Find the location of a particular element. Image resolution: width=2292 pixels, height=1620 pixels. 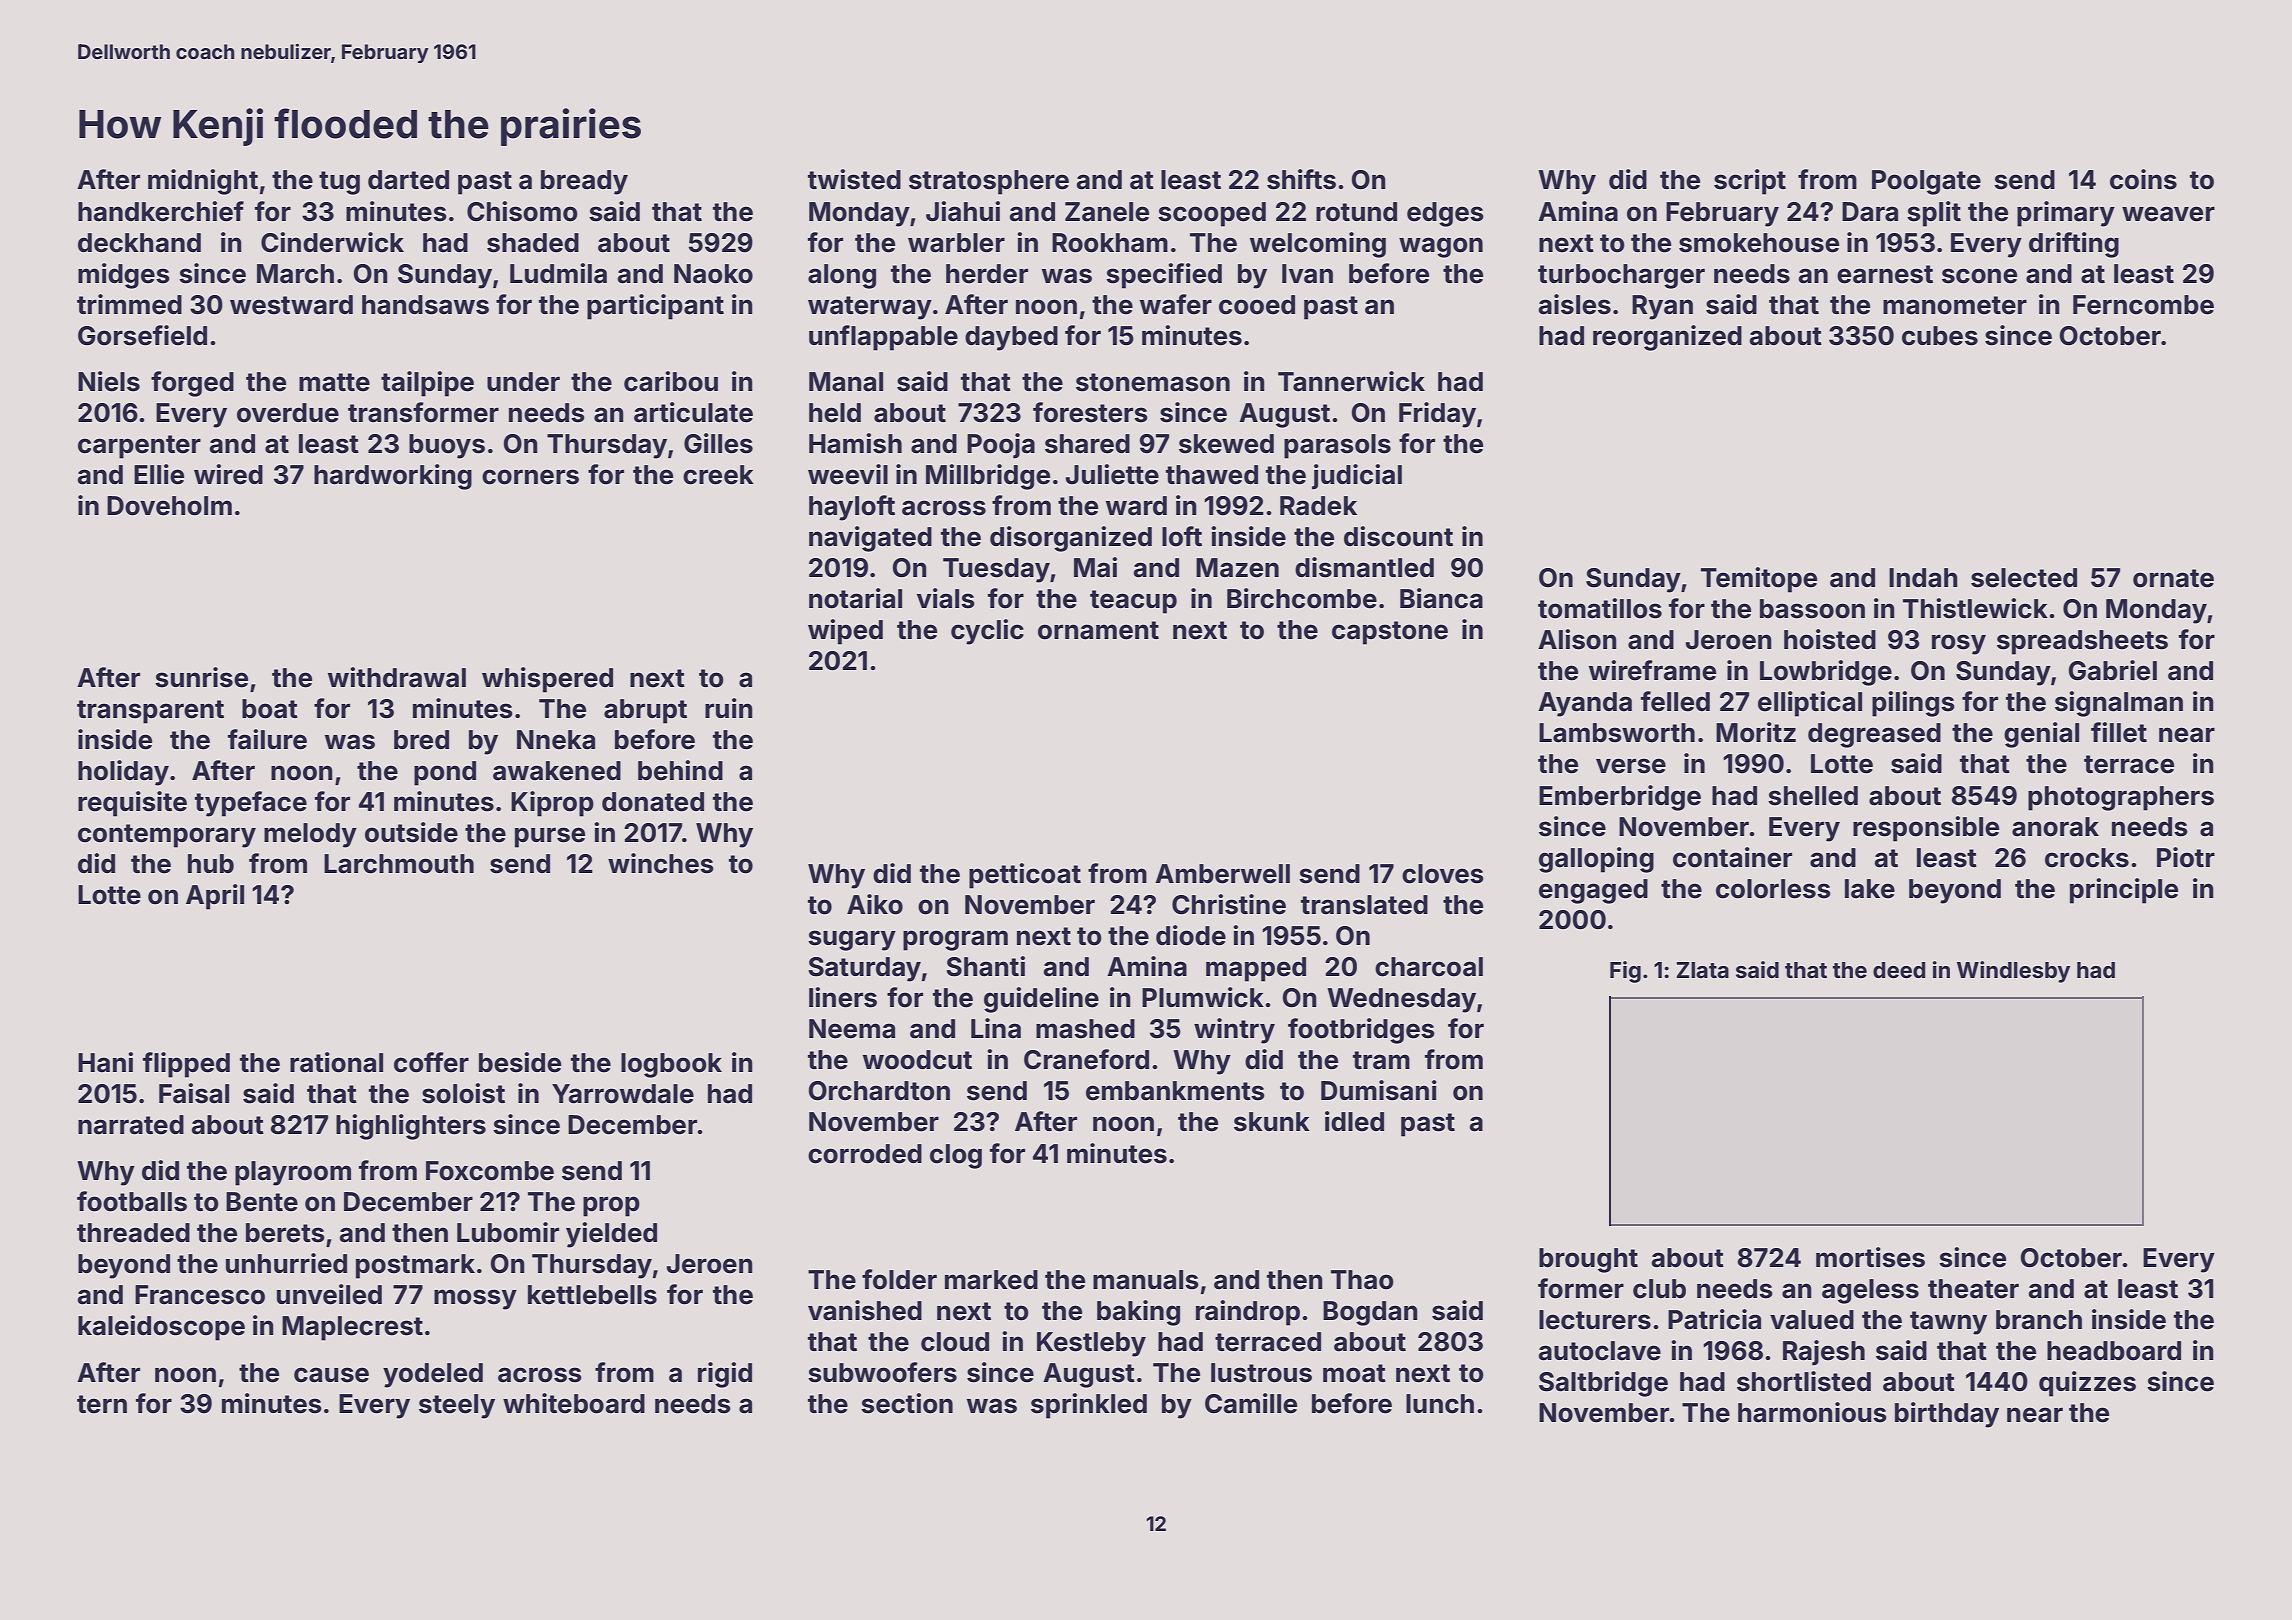

disorganized is located at coordinates (1071, 539).
